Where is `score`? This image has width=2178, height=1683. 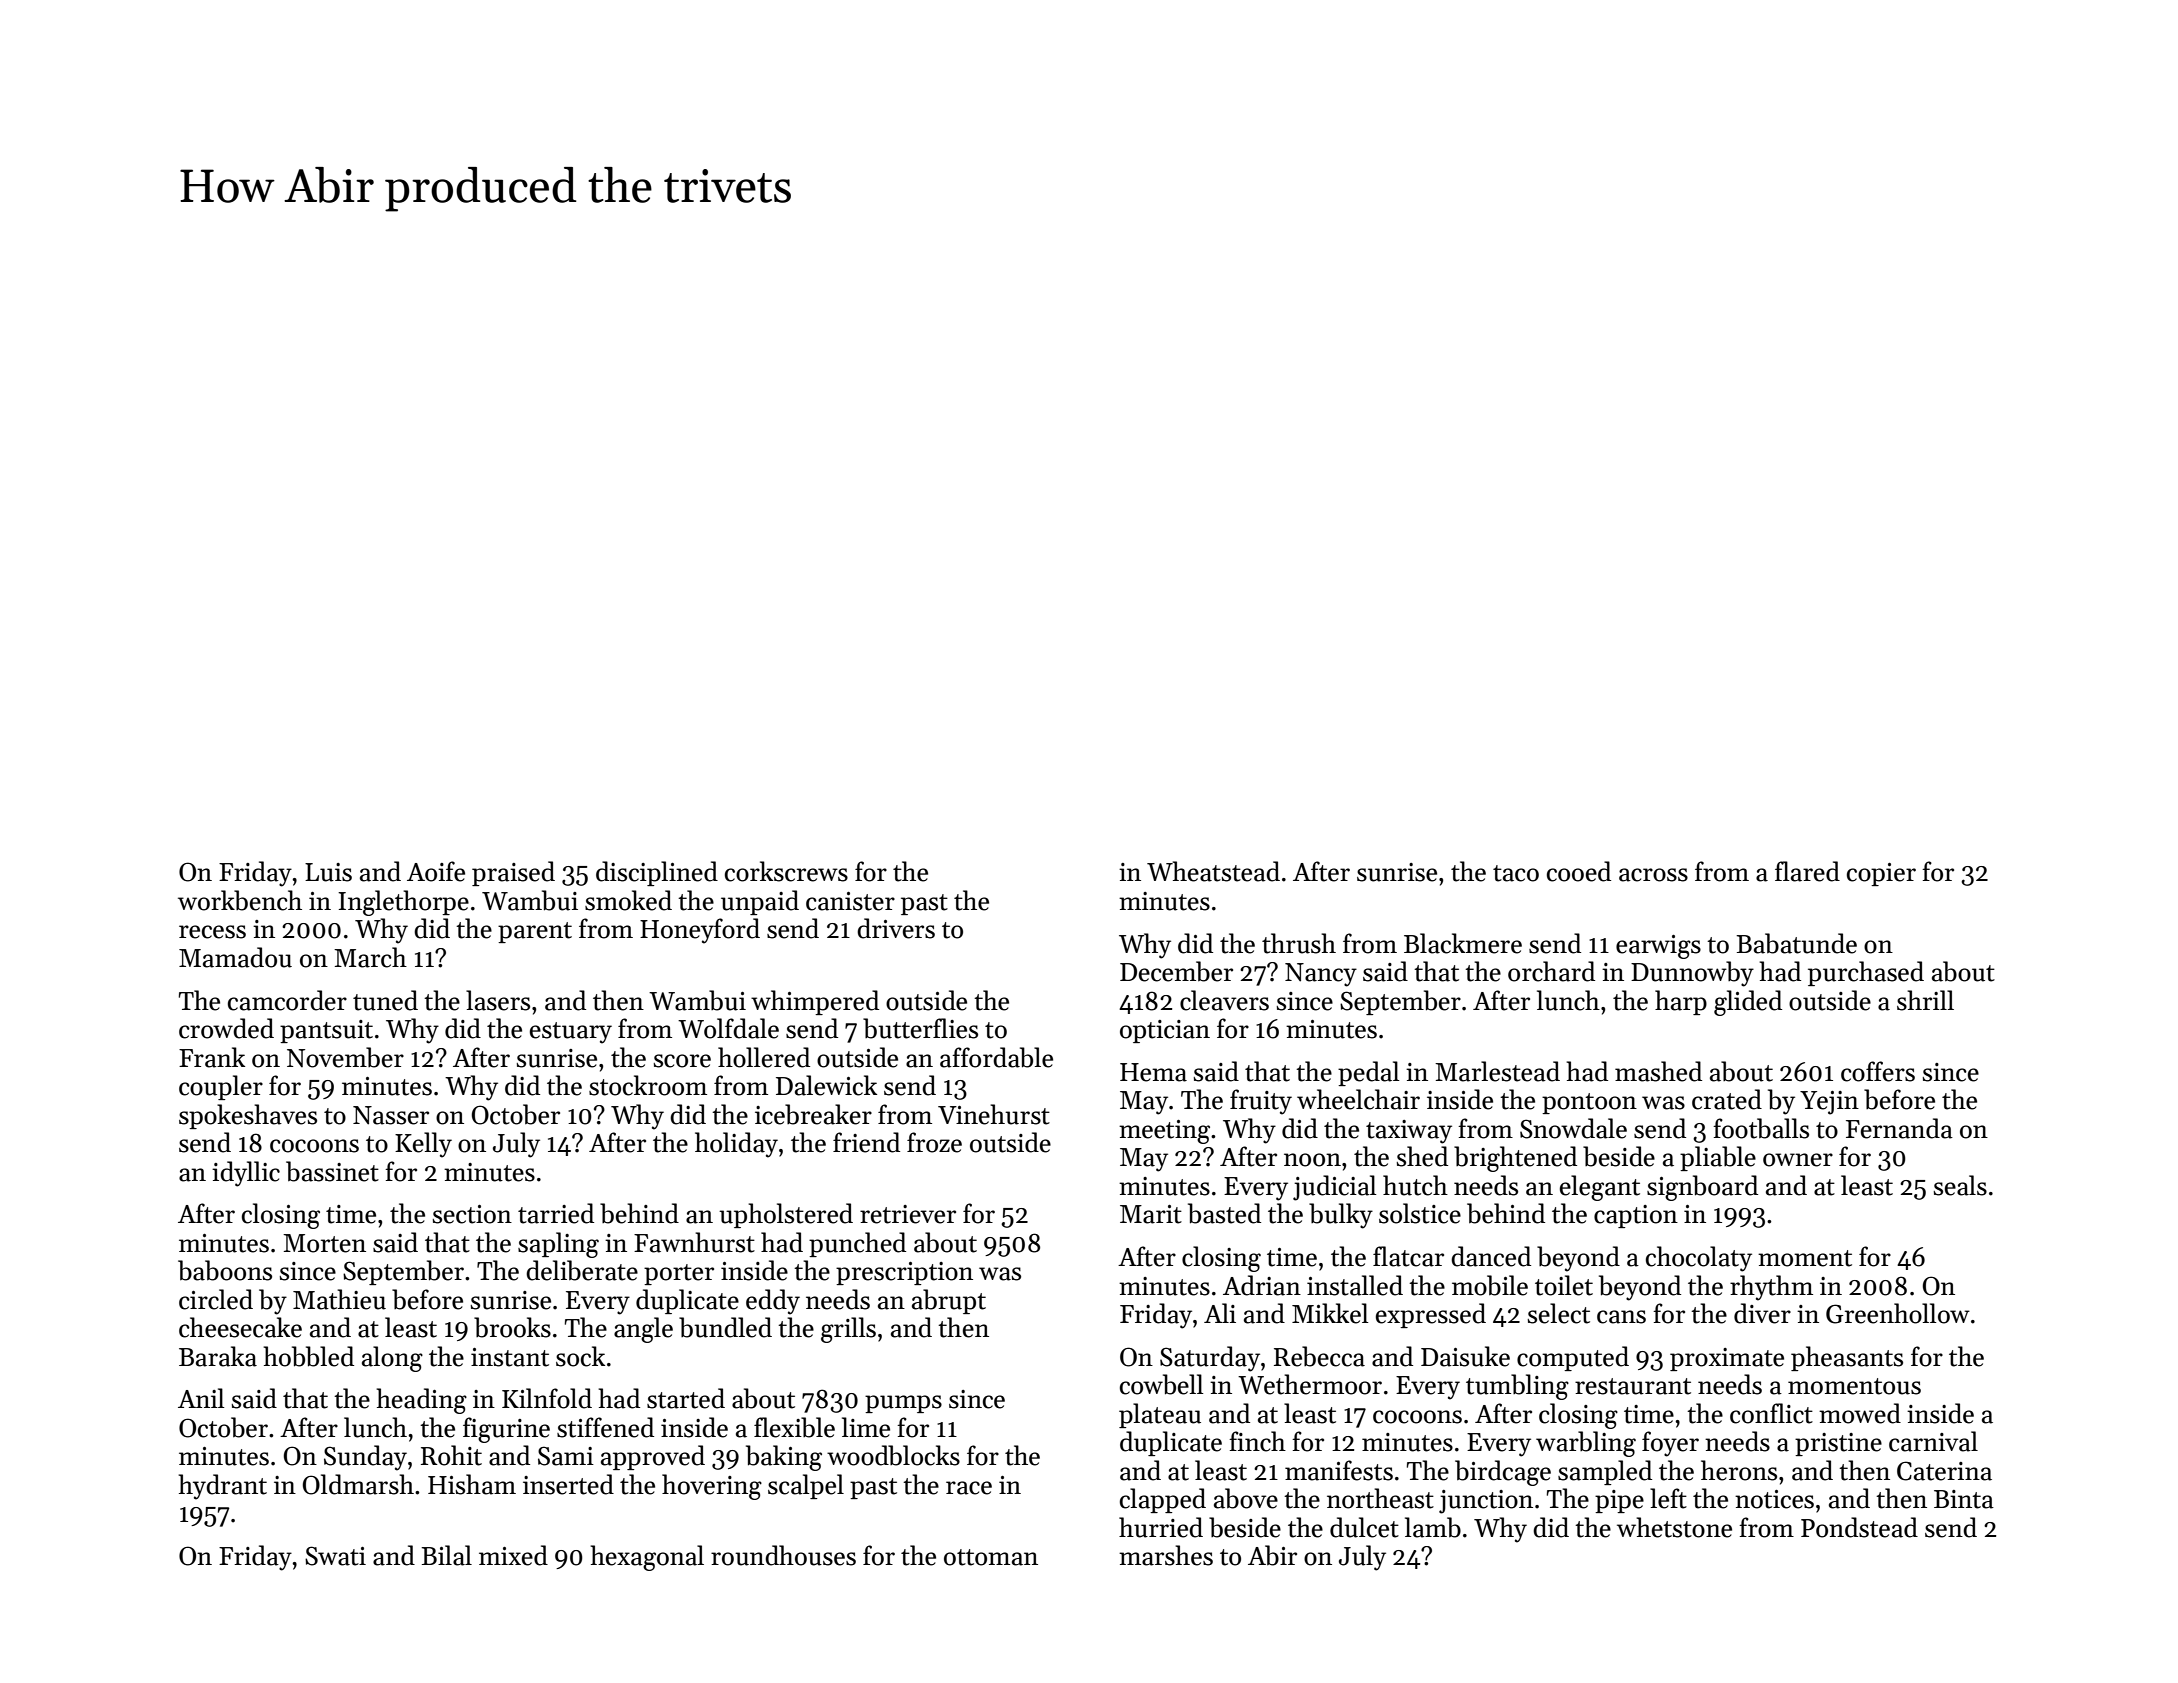
score is located at coordinates (682, 1061).
